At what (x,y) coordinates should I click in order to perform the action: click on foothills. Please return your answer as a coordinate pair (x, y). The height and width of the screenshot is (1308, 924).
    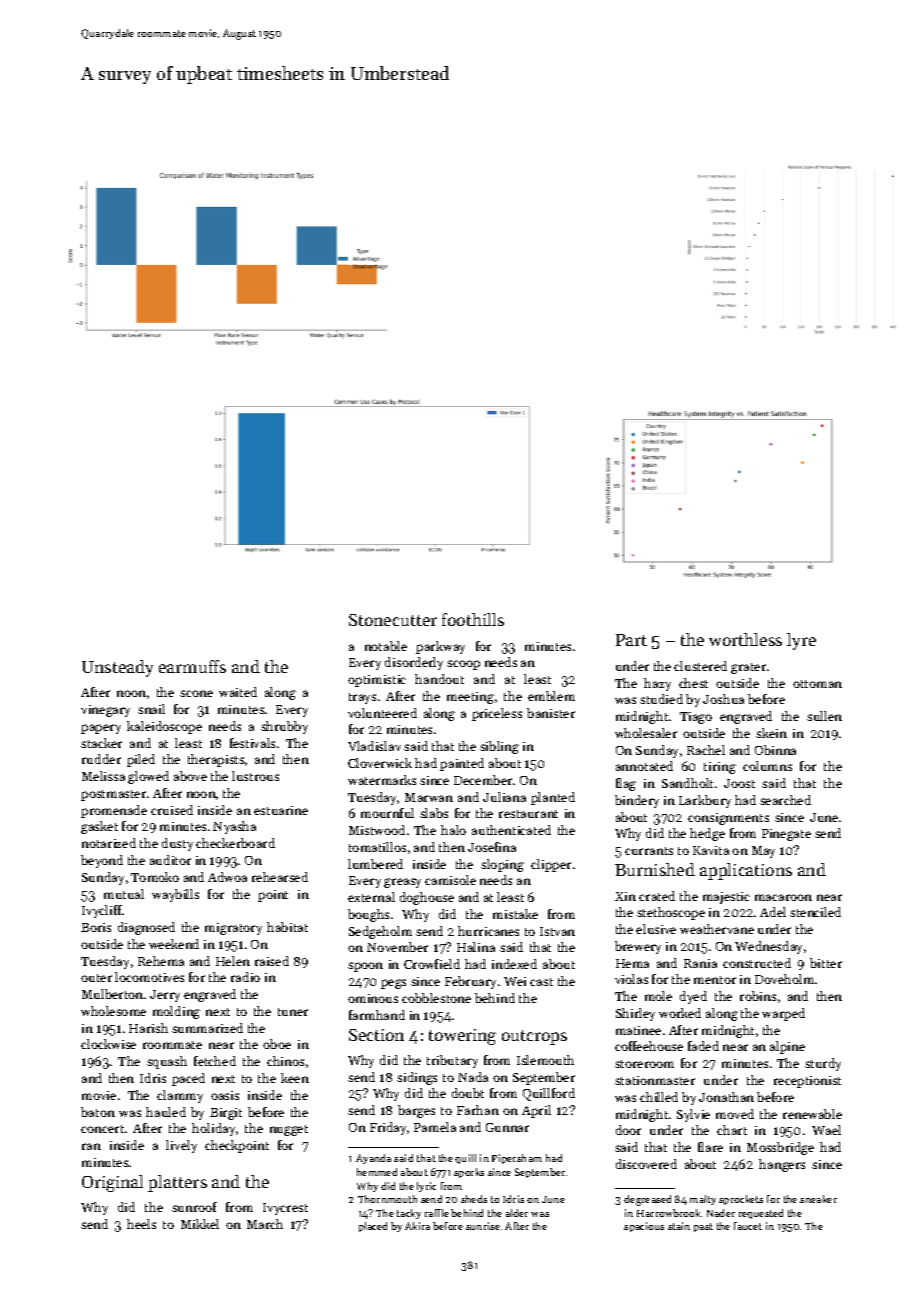
    Looking at the image, I should click on (473, 619).
